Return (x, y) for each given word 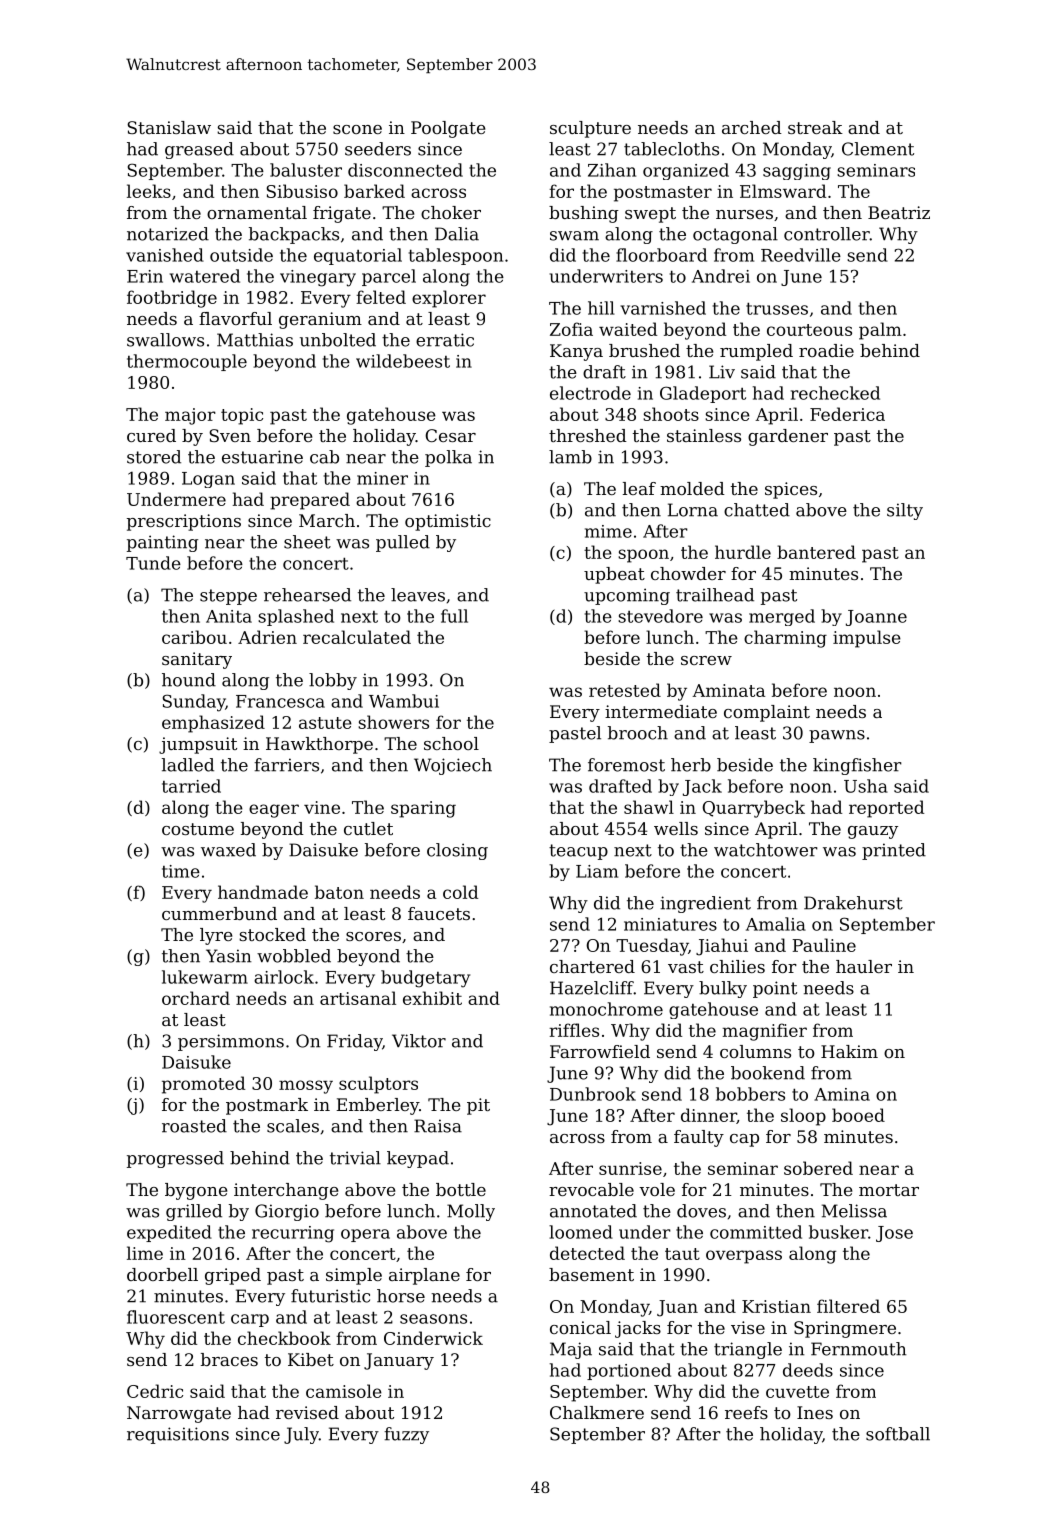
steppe (228, 597)
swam (574, 236)
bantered (816, 552)
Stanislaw (169, 127)
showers (393, 722)
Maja (571, 1350)
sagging (797, 172)
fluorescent (176, 1317)
